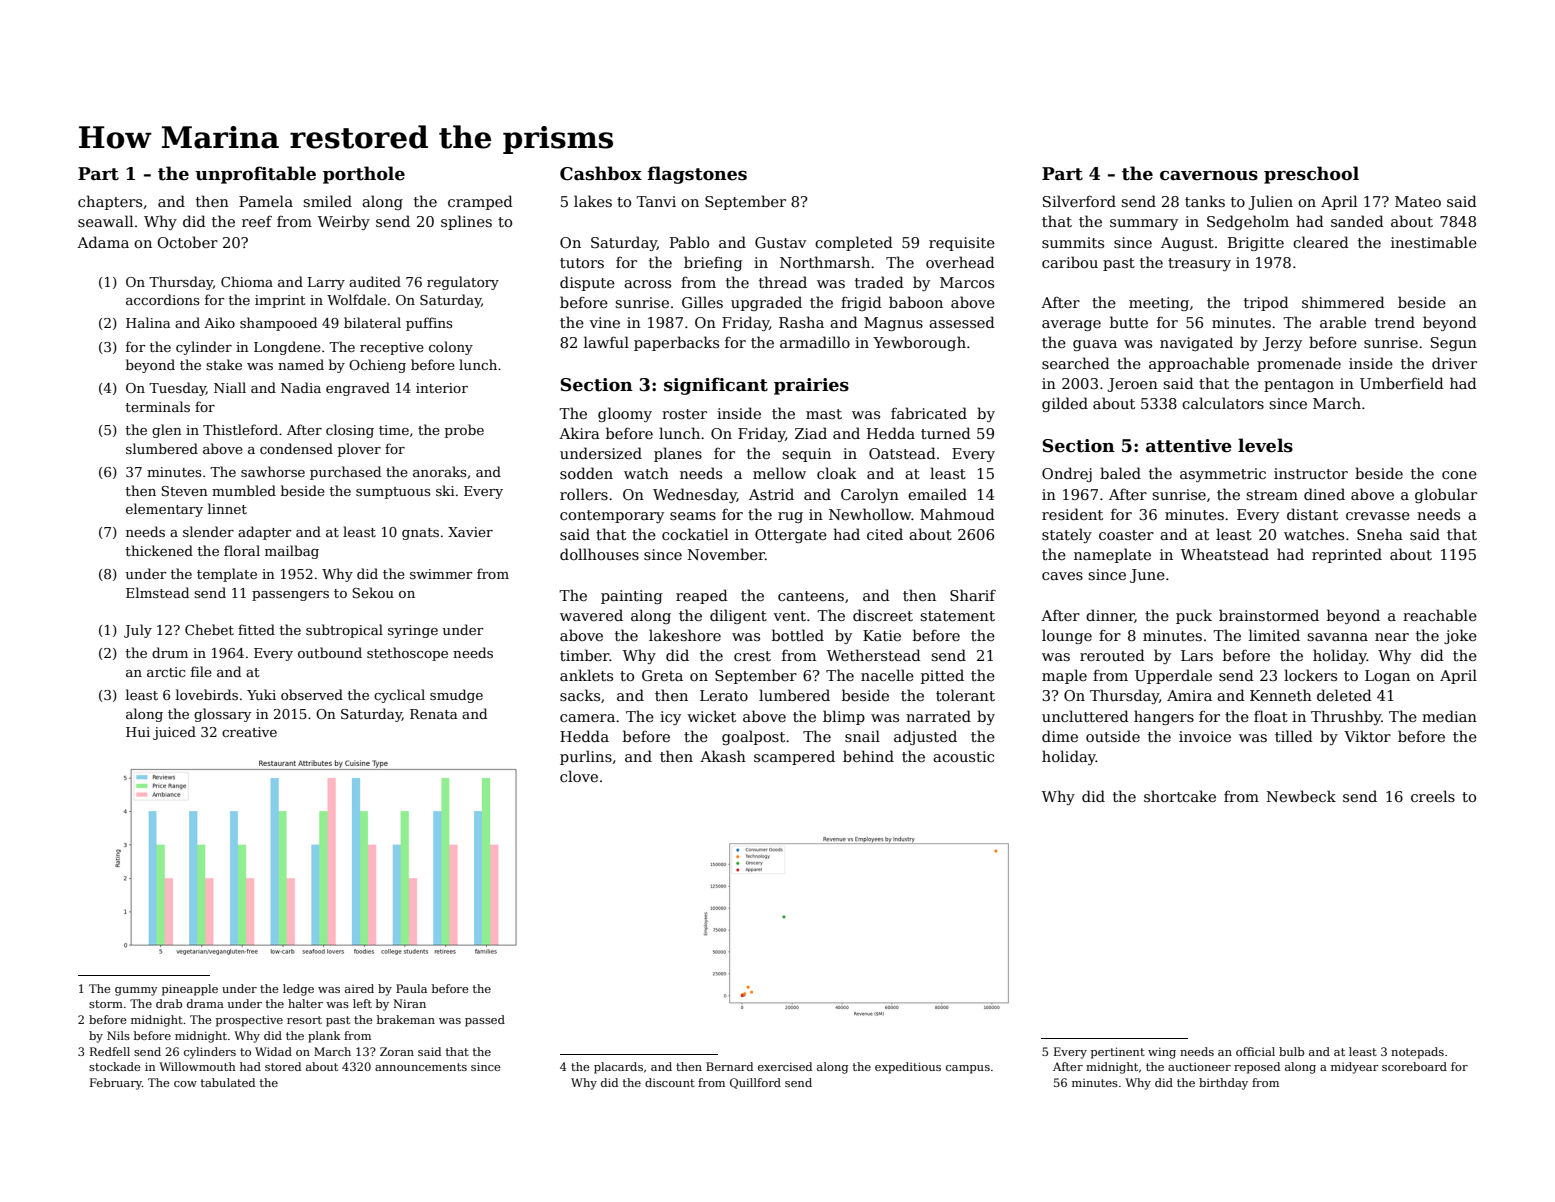 The width and height of the document is (1555, 1202). I want to click on colony, so click(451, 348).
